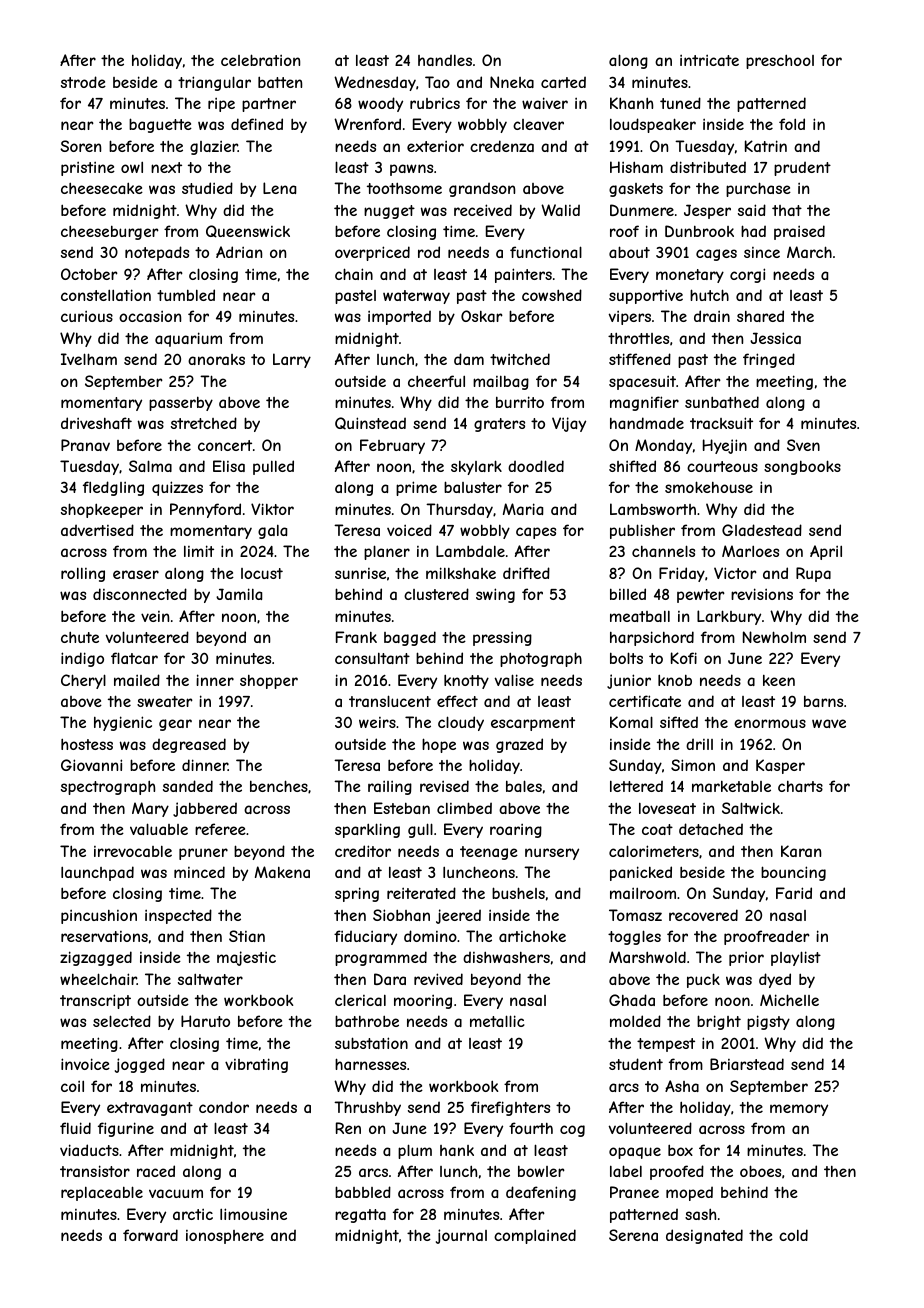 Image resolution: width=924 pixels, height=1308 pixels. I want to click on anoraks, so click(216, 359).
